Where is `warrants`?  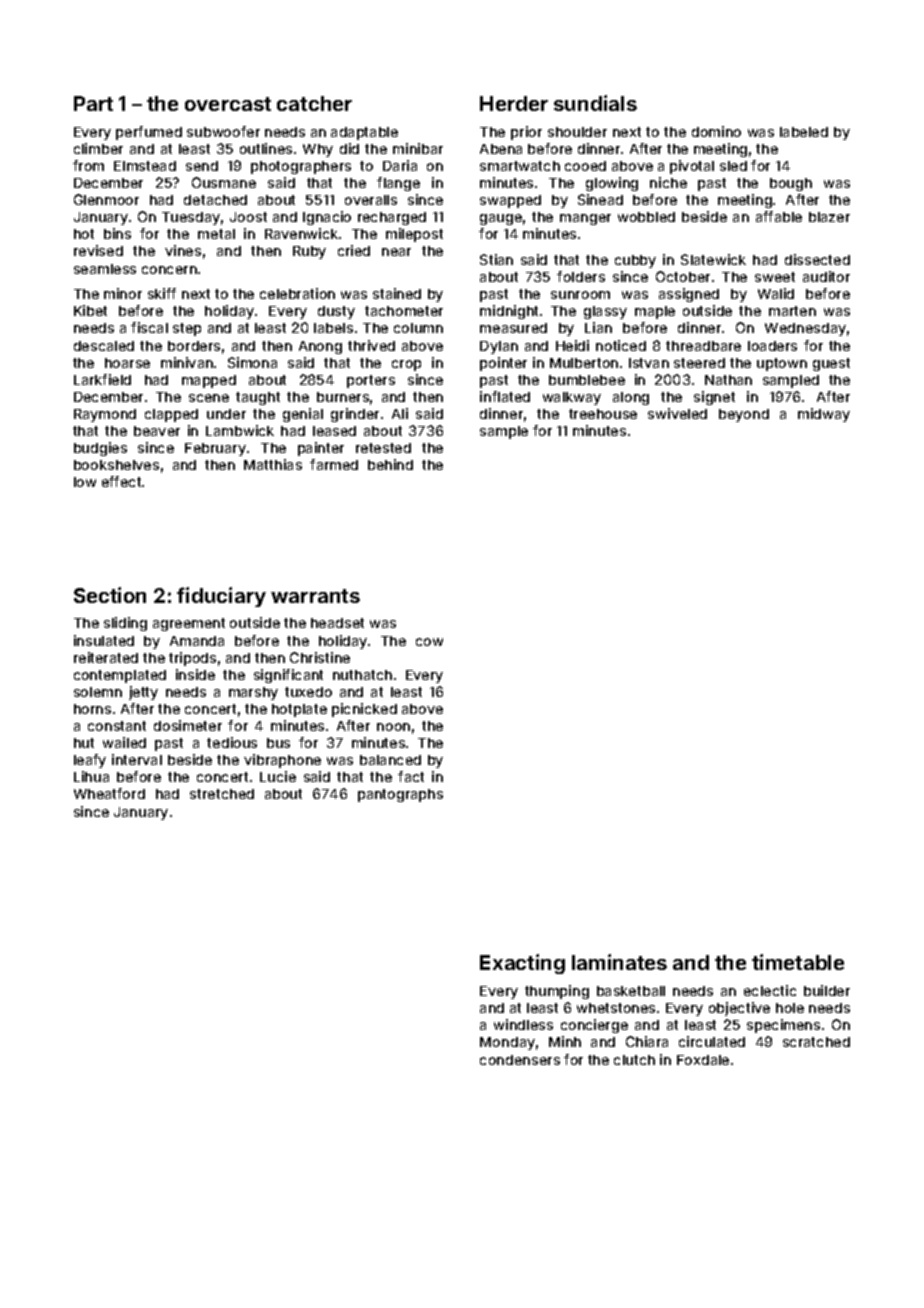 warrants is located at coordinates (315, 596).
